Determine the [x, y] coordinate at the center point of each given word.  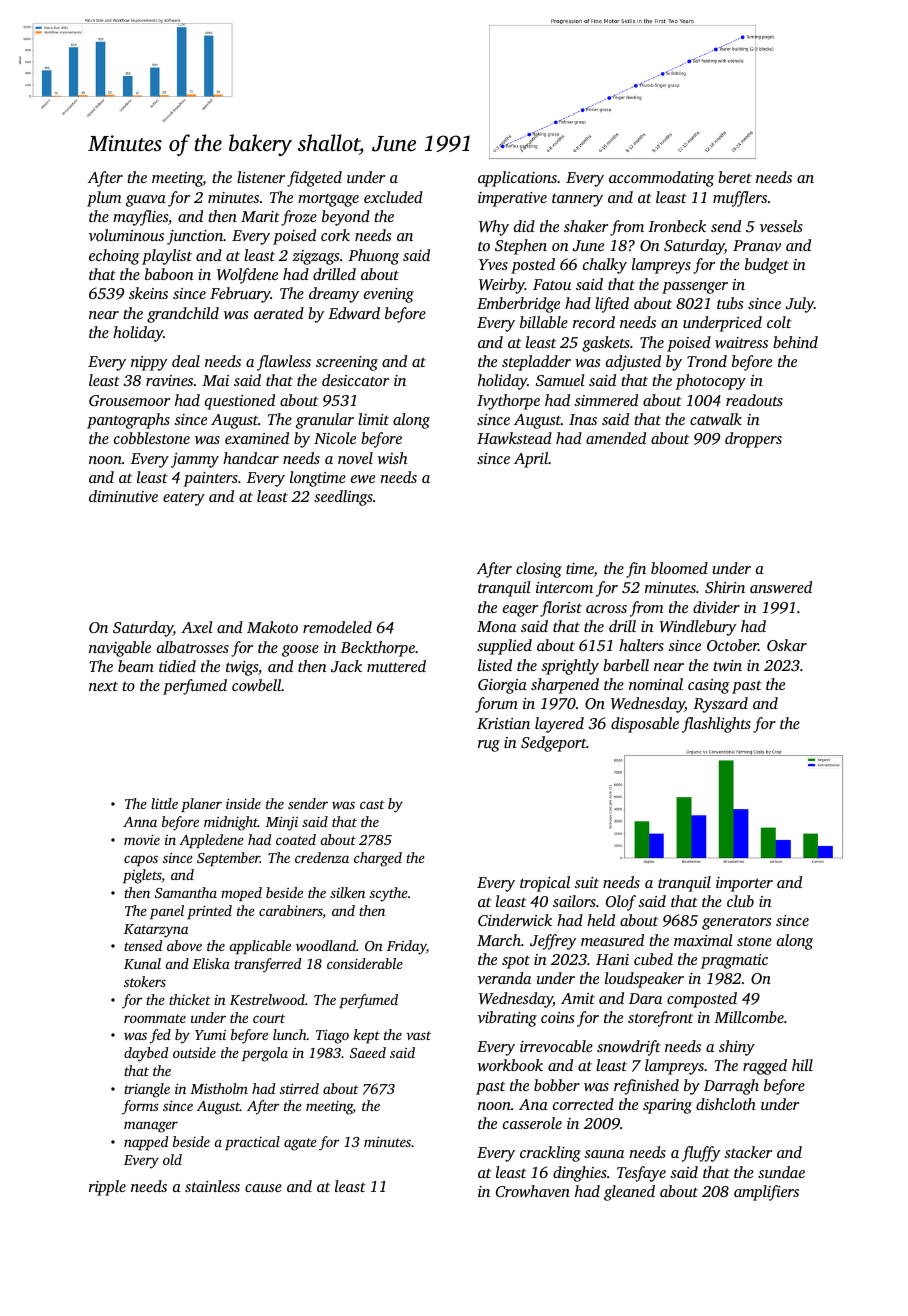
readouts [754, 400]
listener [261, 177]
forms [140, 1107]
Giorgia [502, 686]
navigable [120, 649]
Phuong [373, 257]
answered [781, 587]
